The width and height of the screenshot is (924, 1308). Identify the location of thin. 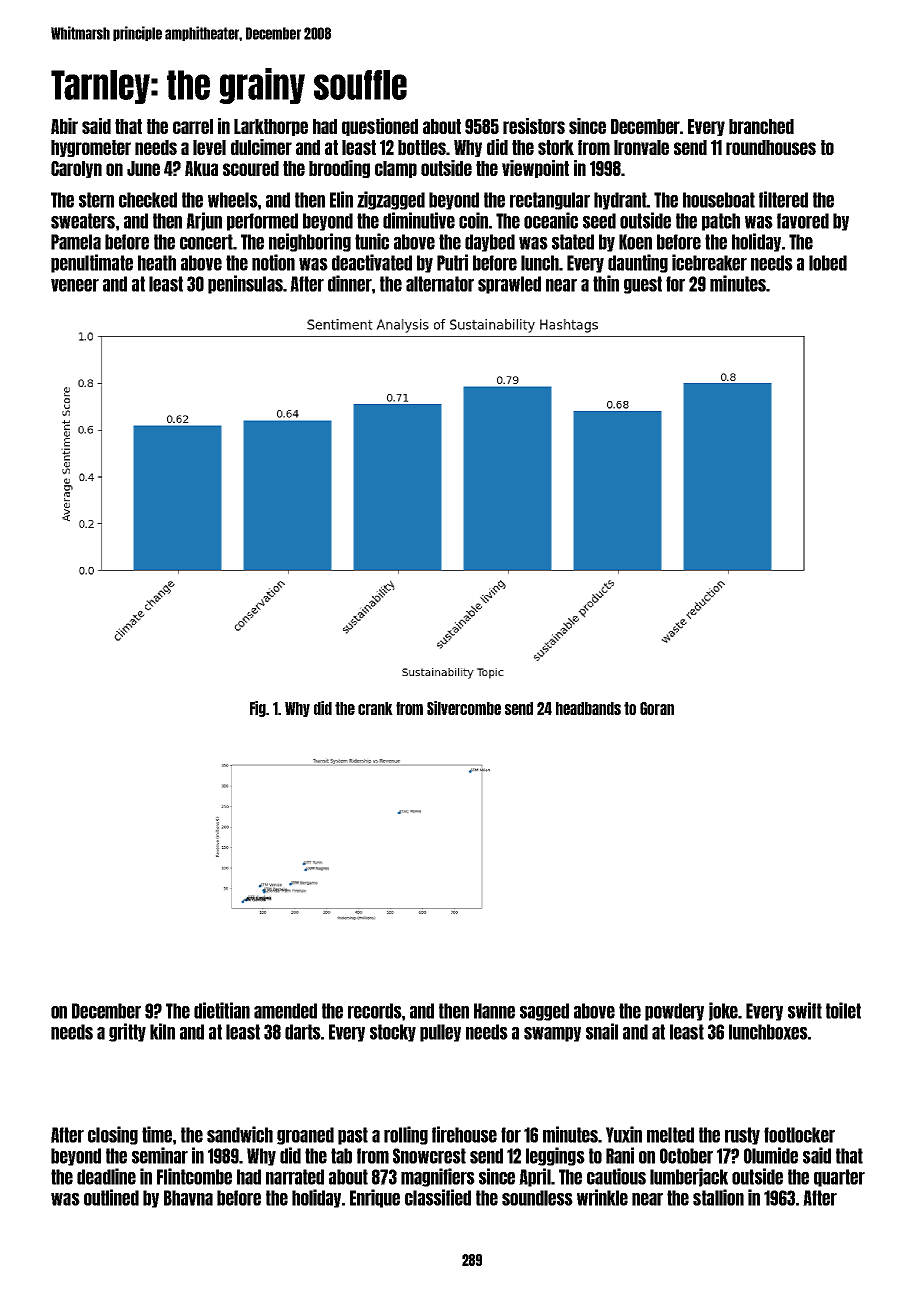
(606, 283).
